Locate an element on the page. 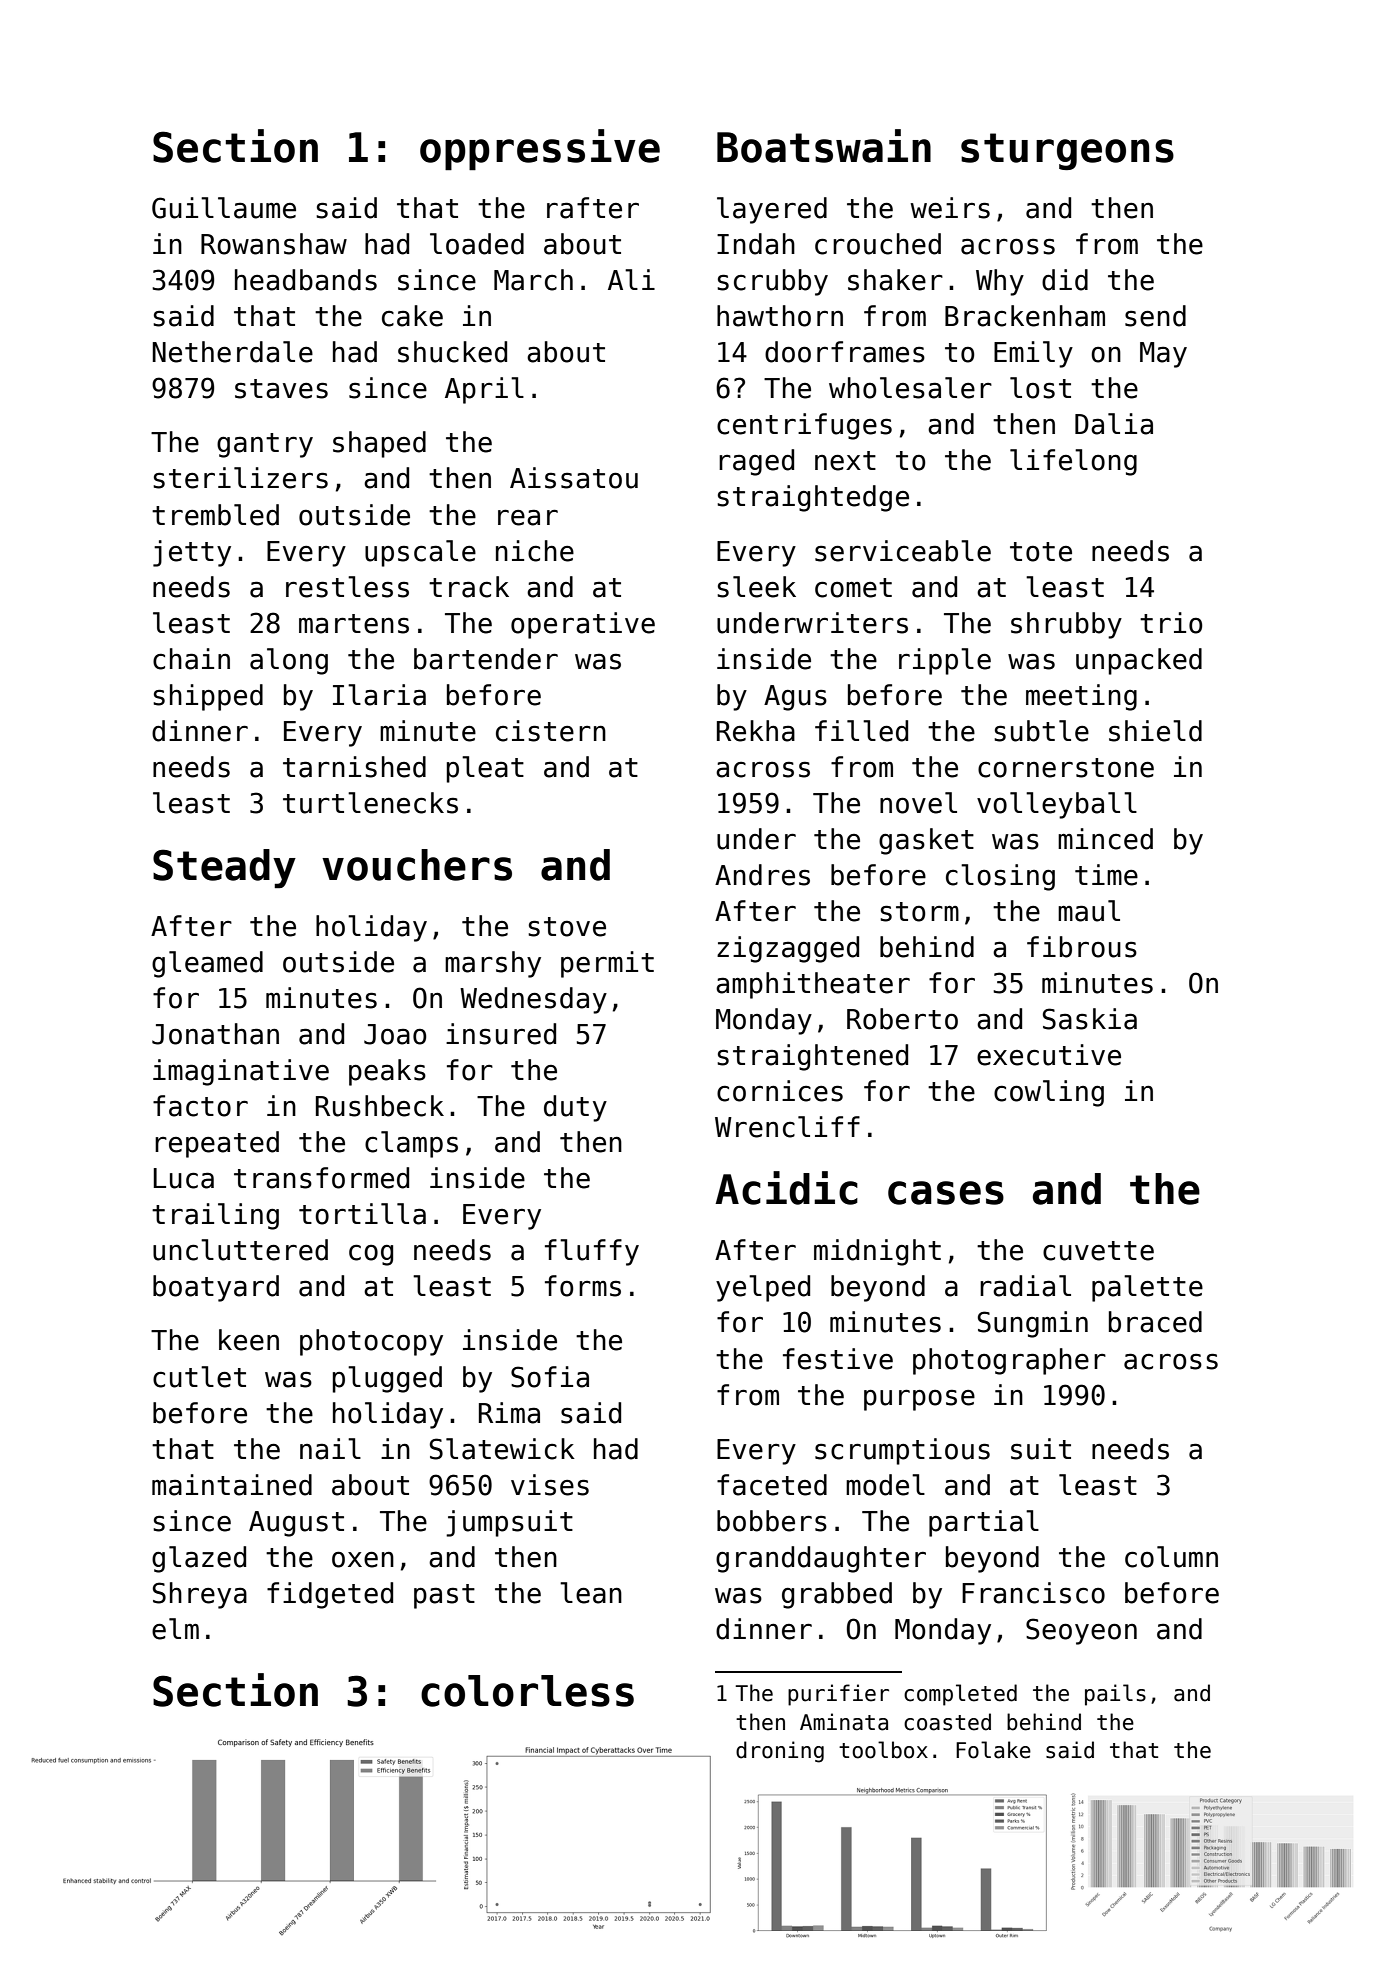  elm is located at coordinates (175, 1629).
